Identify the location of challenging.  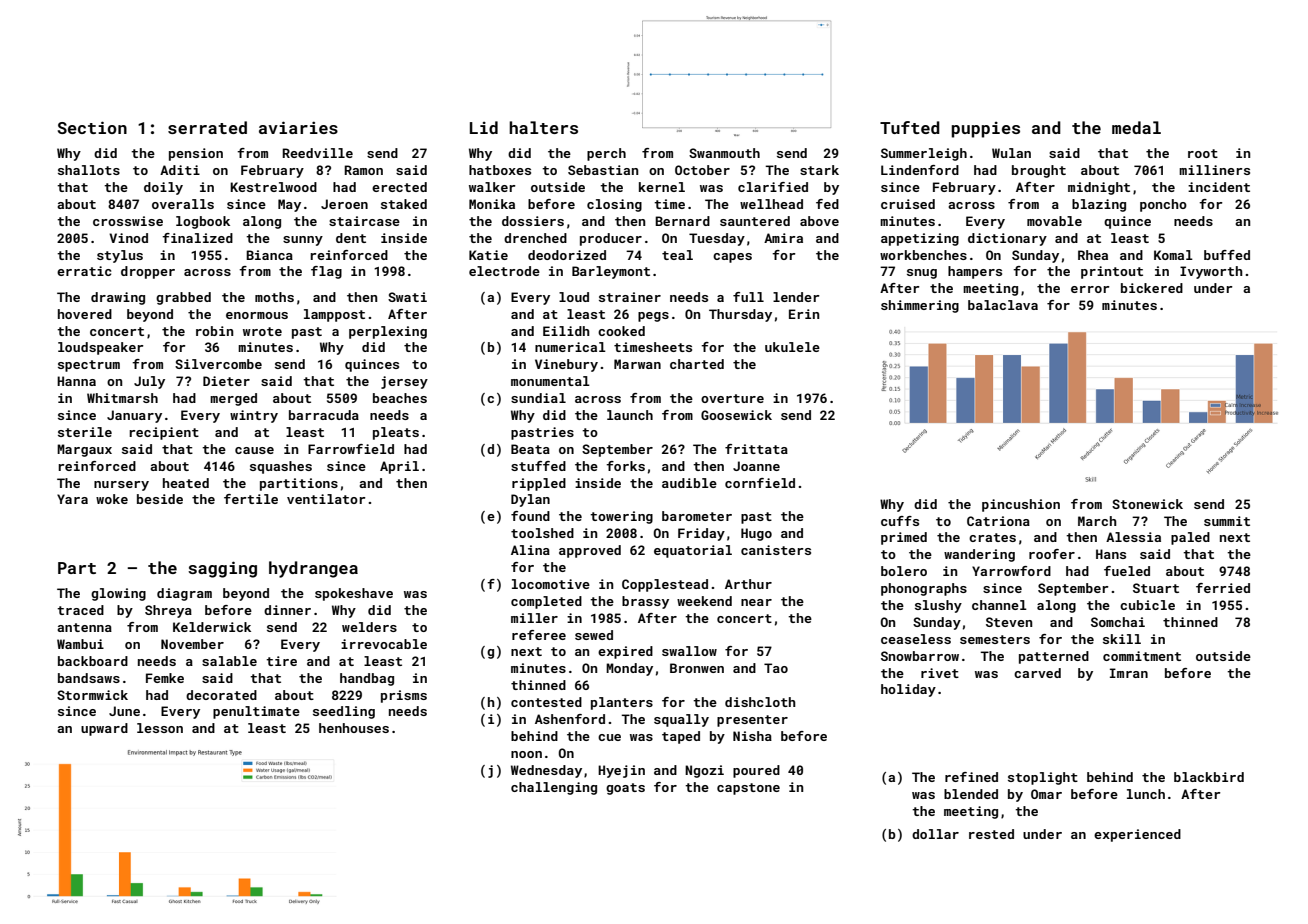
(554, 788).
